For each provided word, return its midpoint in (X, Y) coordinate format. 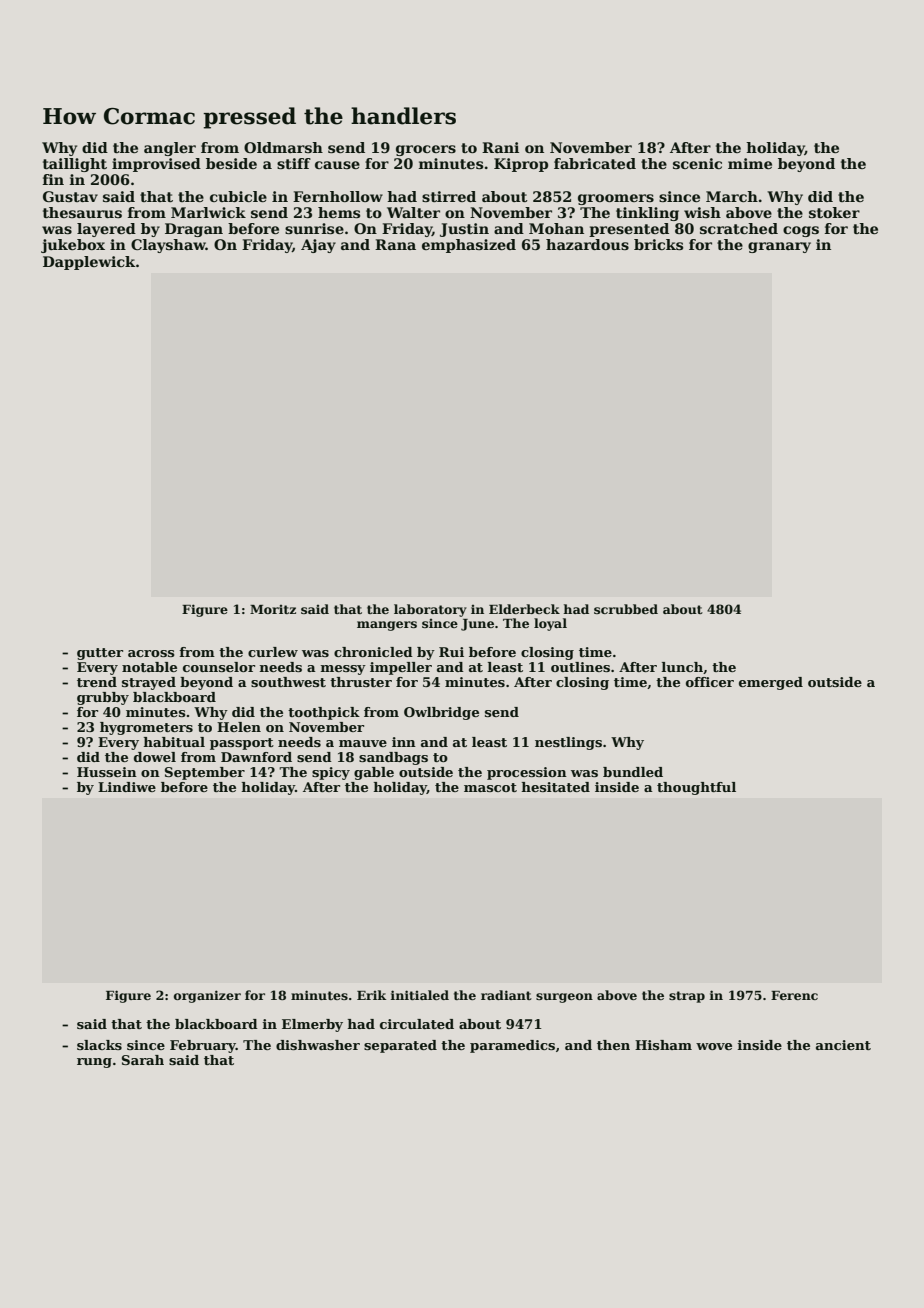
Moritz (273, 609)
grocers (426, 150)
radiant (506, 995)
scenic (697, 163)
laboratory (430, 610)
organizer (207, 996)
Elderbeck (524, 609)
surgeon (564, 998)
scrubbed (626, 609)
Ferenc (794, 995)
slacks (99, 1045)
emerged (771, 683)
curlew (273, 652)
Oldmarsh (283, 147)
